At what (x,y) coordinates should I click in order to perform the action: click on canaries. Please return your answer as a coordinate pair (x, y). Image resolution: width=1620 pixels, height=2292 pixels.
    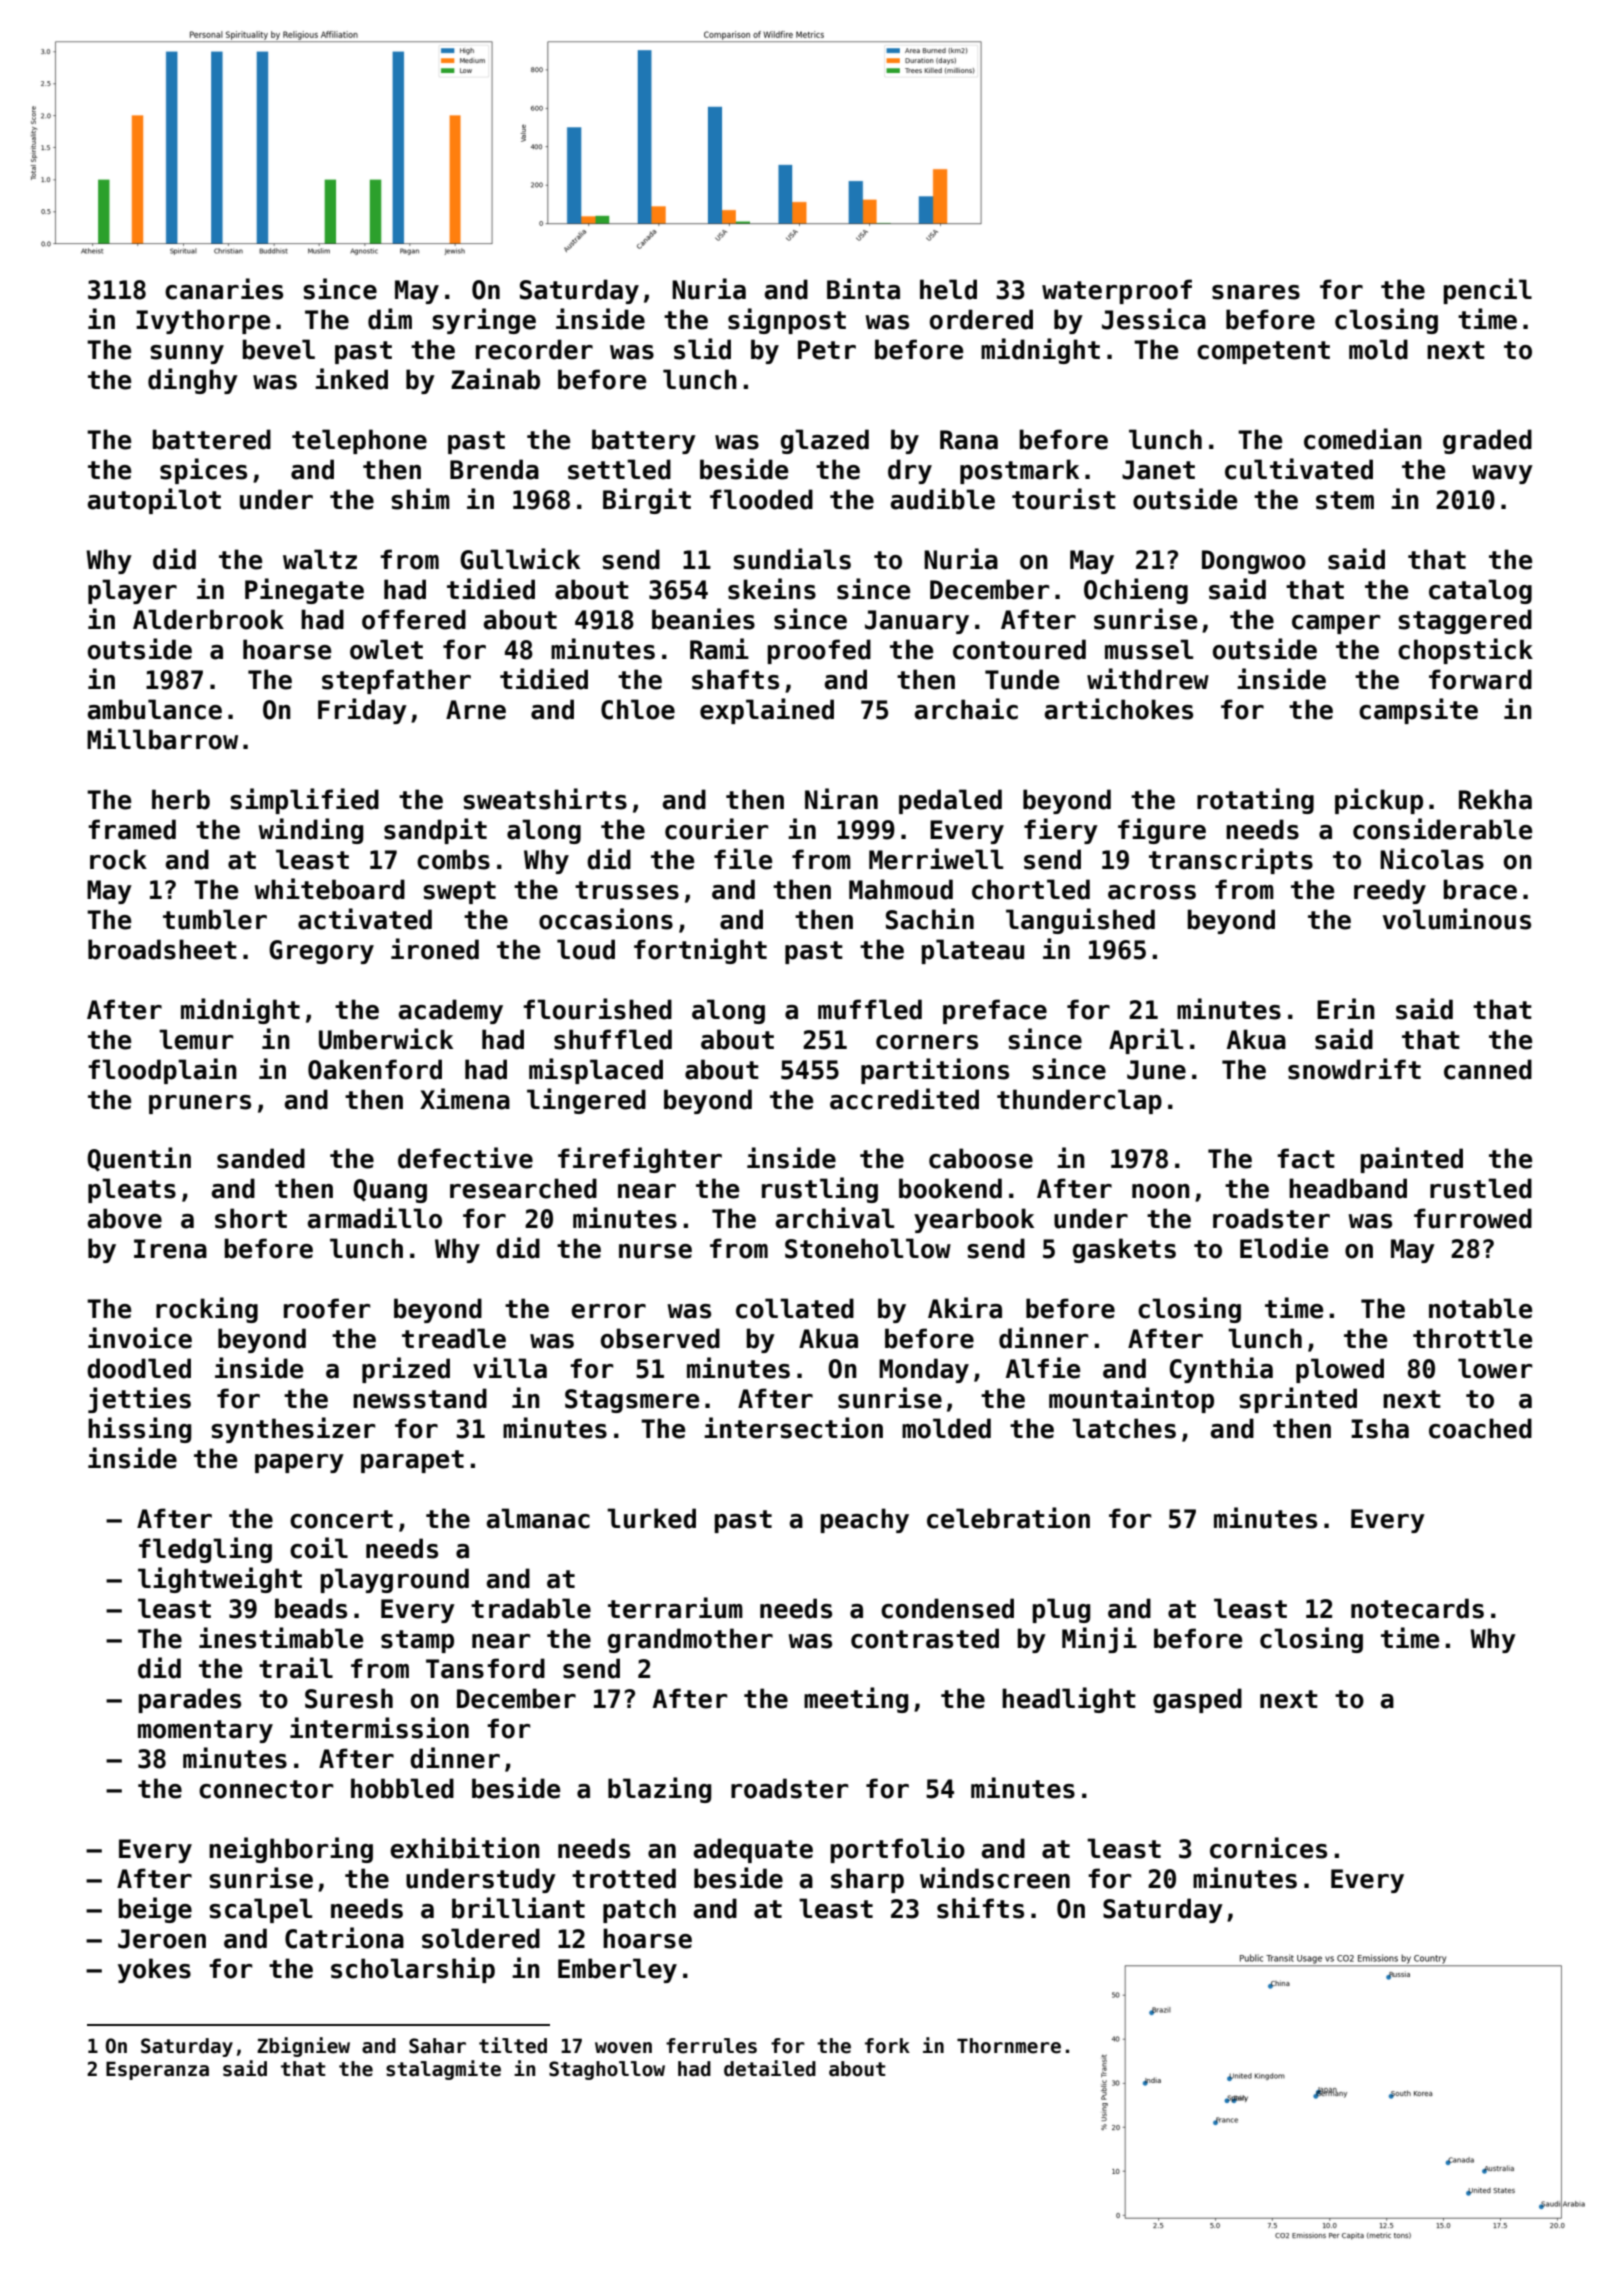
    Looking at the image, I should click on (224, 289).
